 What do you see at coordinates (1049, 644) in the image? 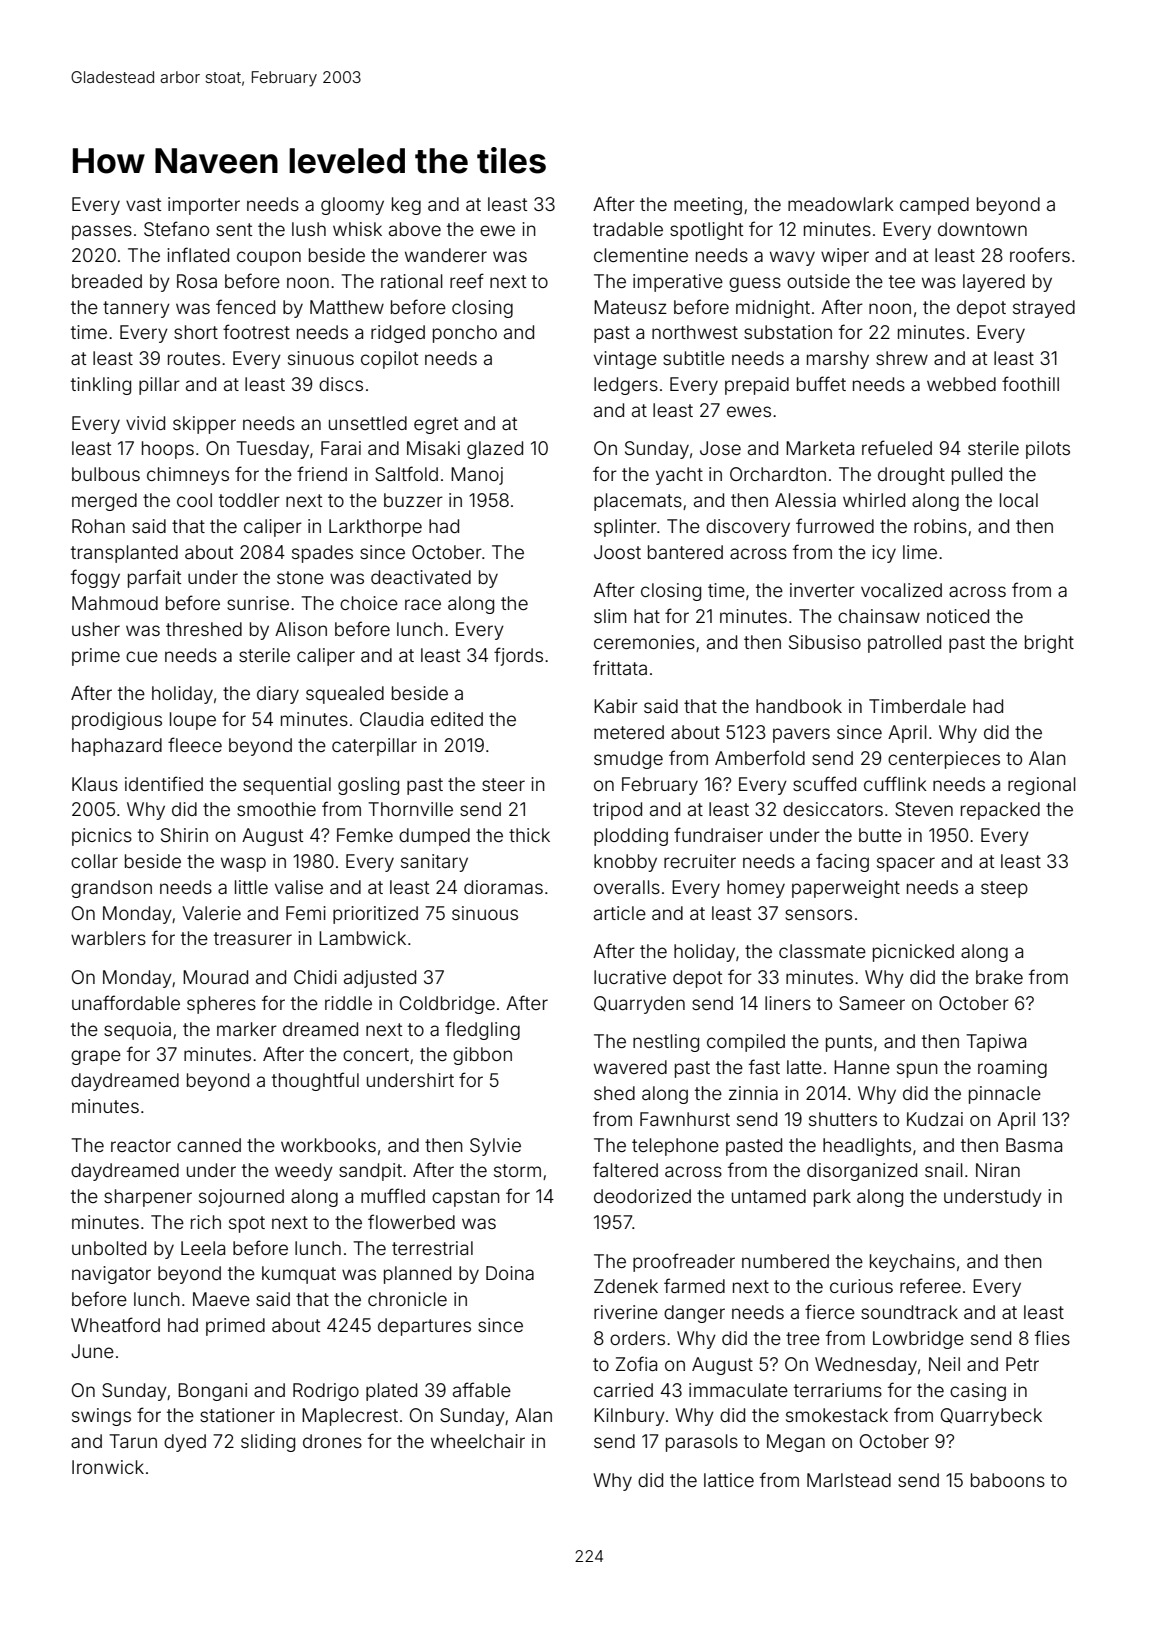
I see `bright` at bounding box center [1049, 644].
